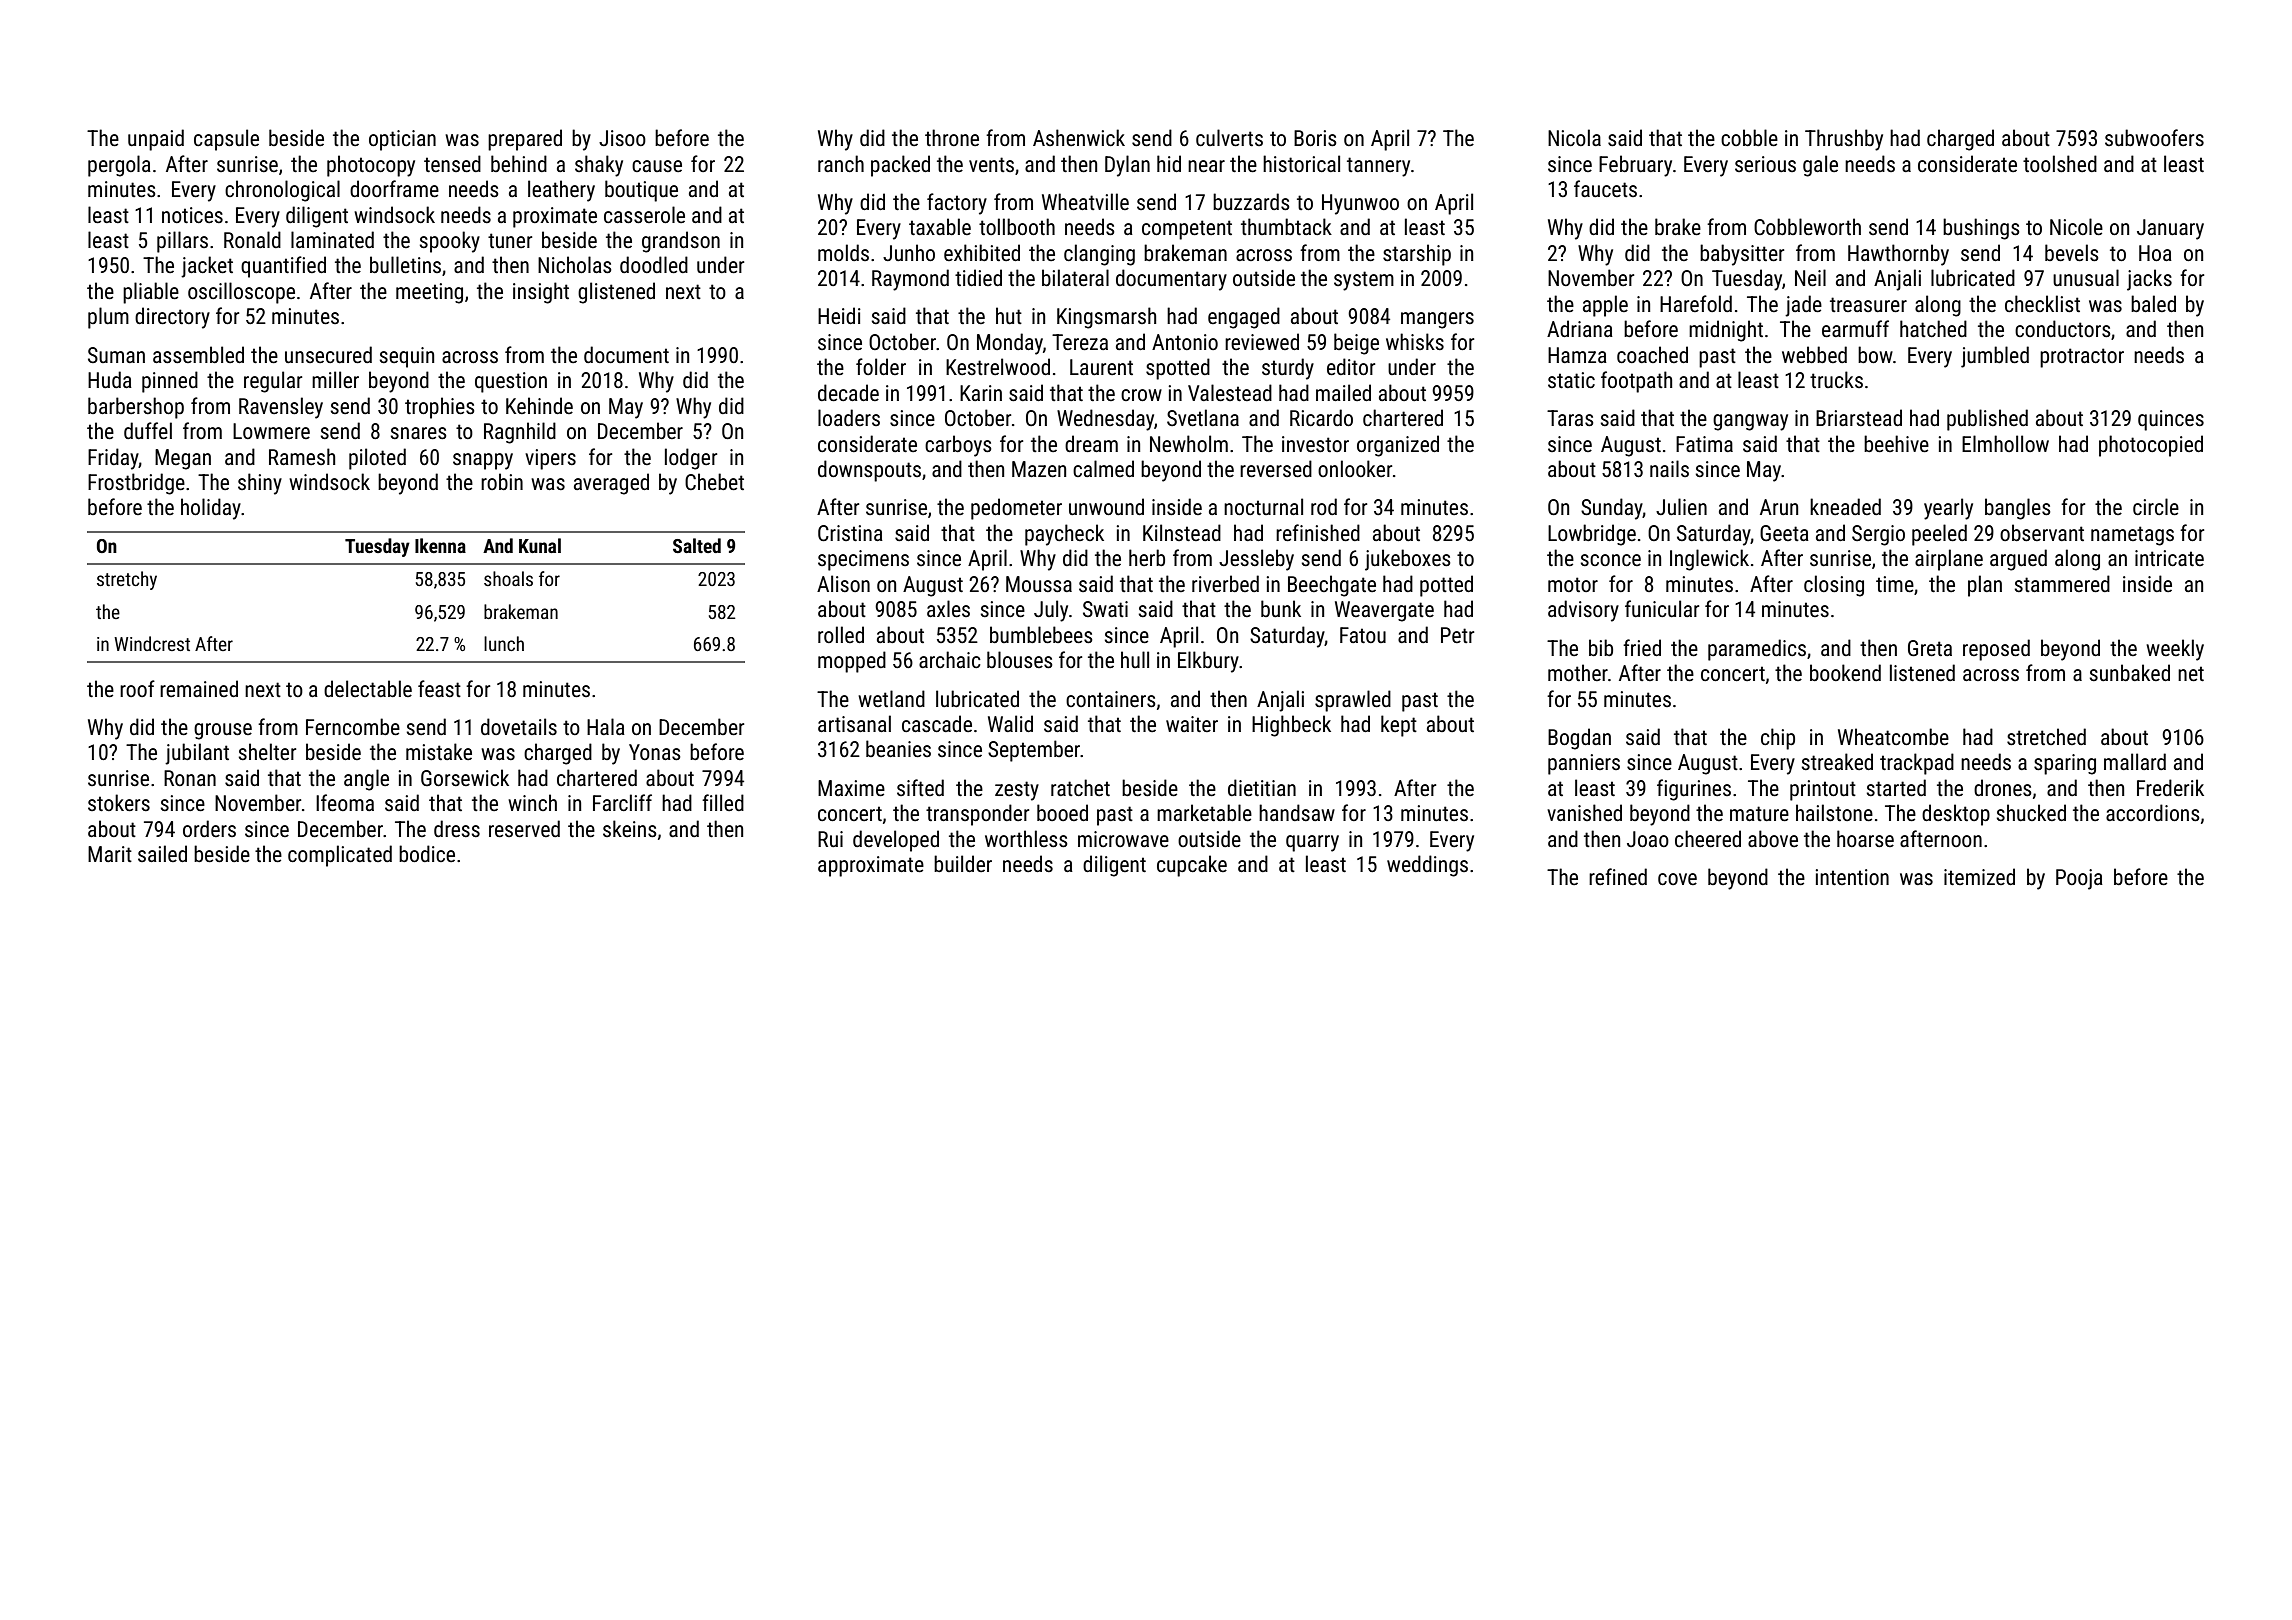 Image resolution: width=2292 pixels, height=1620 pixels. What do you see at coordinates (1079, 137) in the screenshot?
I see `Ashenwick` at bounding box center [1079, 137].
